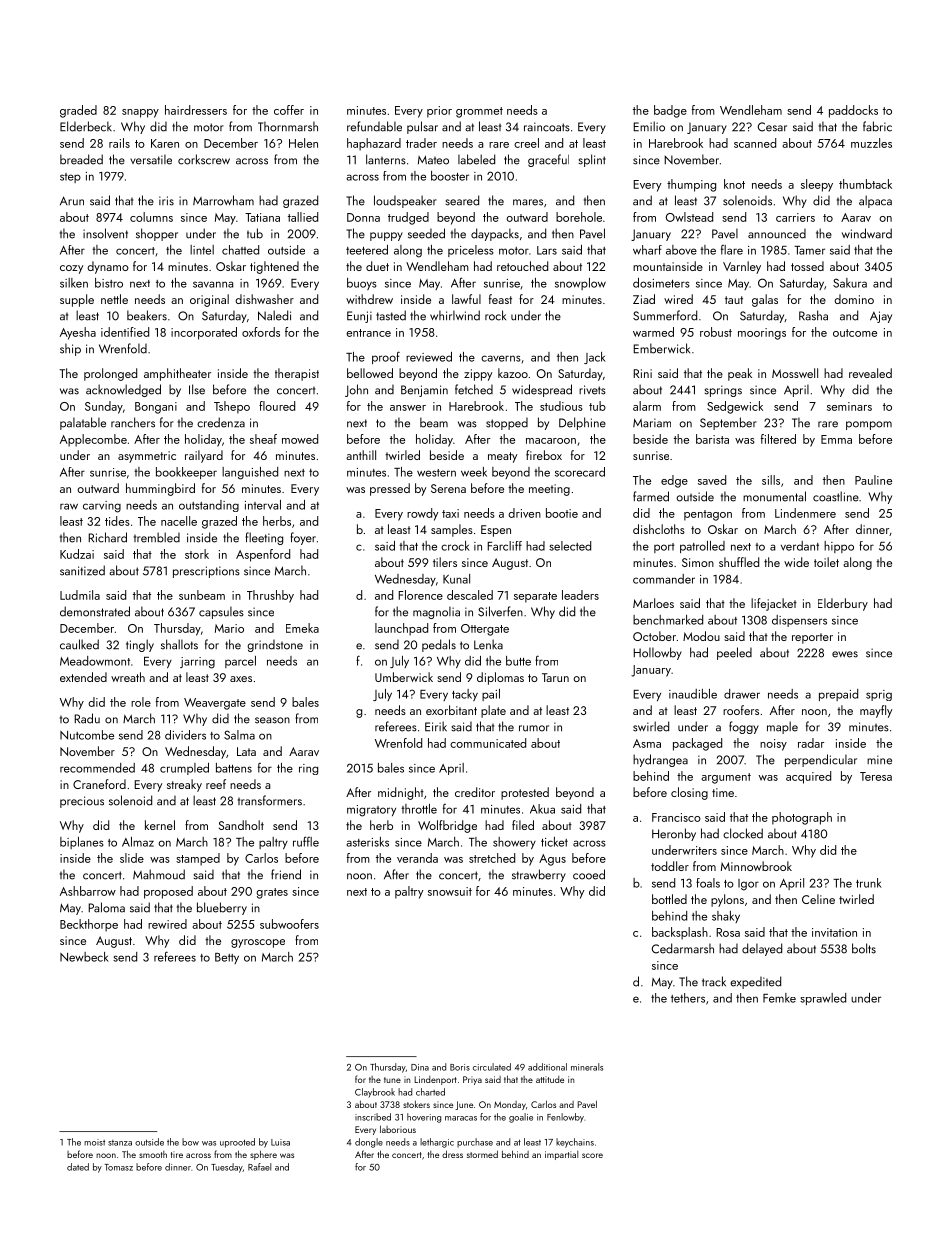 The image size is (952, 1233). I want to click on Betty, so click(227, 958).
